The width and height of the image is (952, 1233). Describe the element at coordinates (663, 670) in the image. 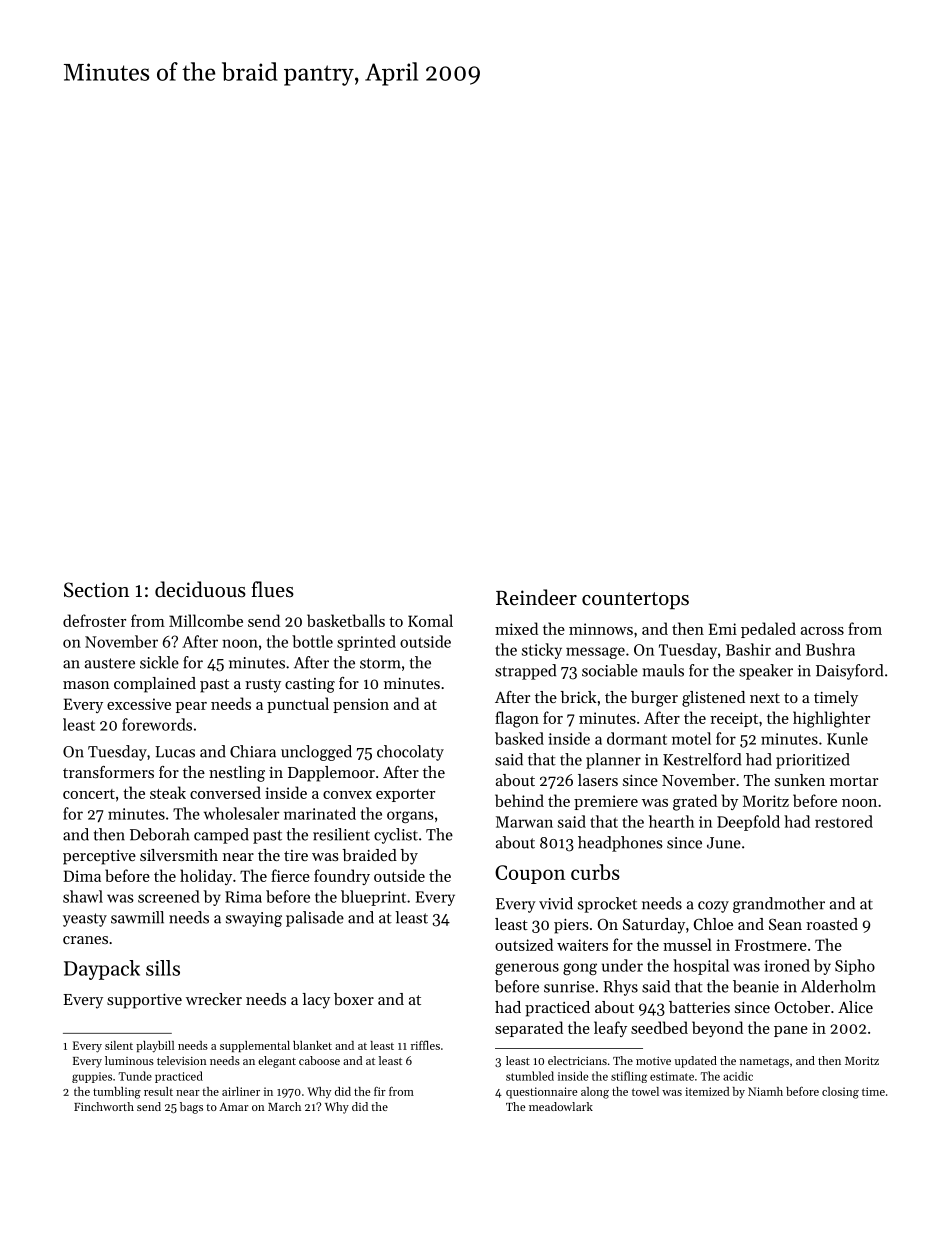

I see `mauls` at that location.
